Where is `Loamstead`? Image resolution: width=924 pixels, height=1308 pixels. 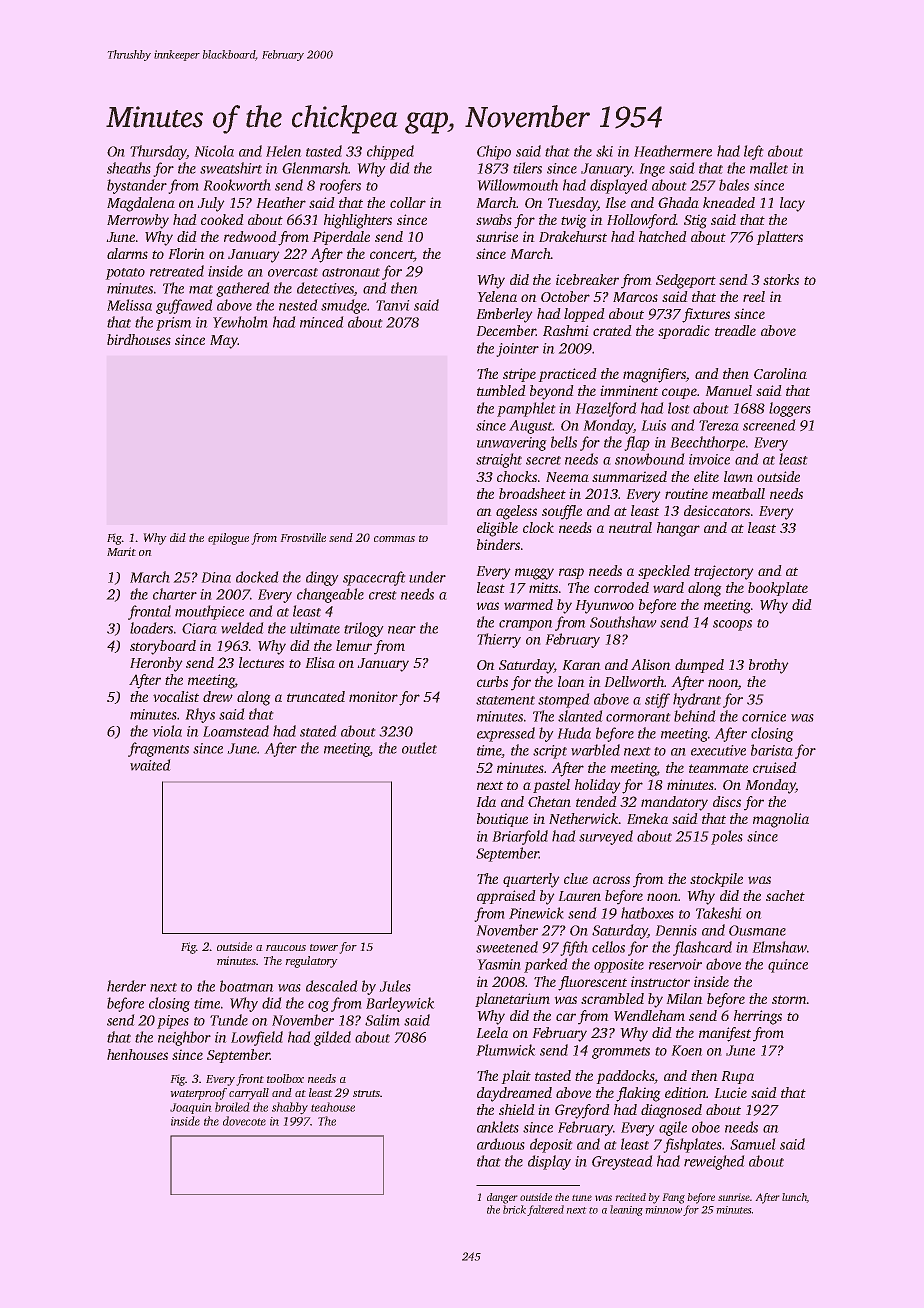 Loamstead is located at coordinates (236, 731).
